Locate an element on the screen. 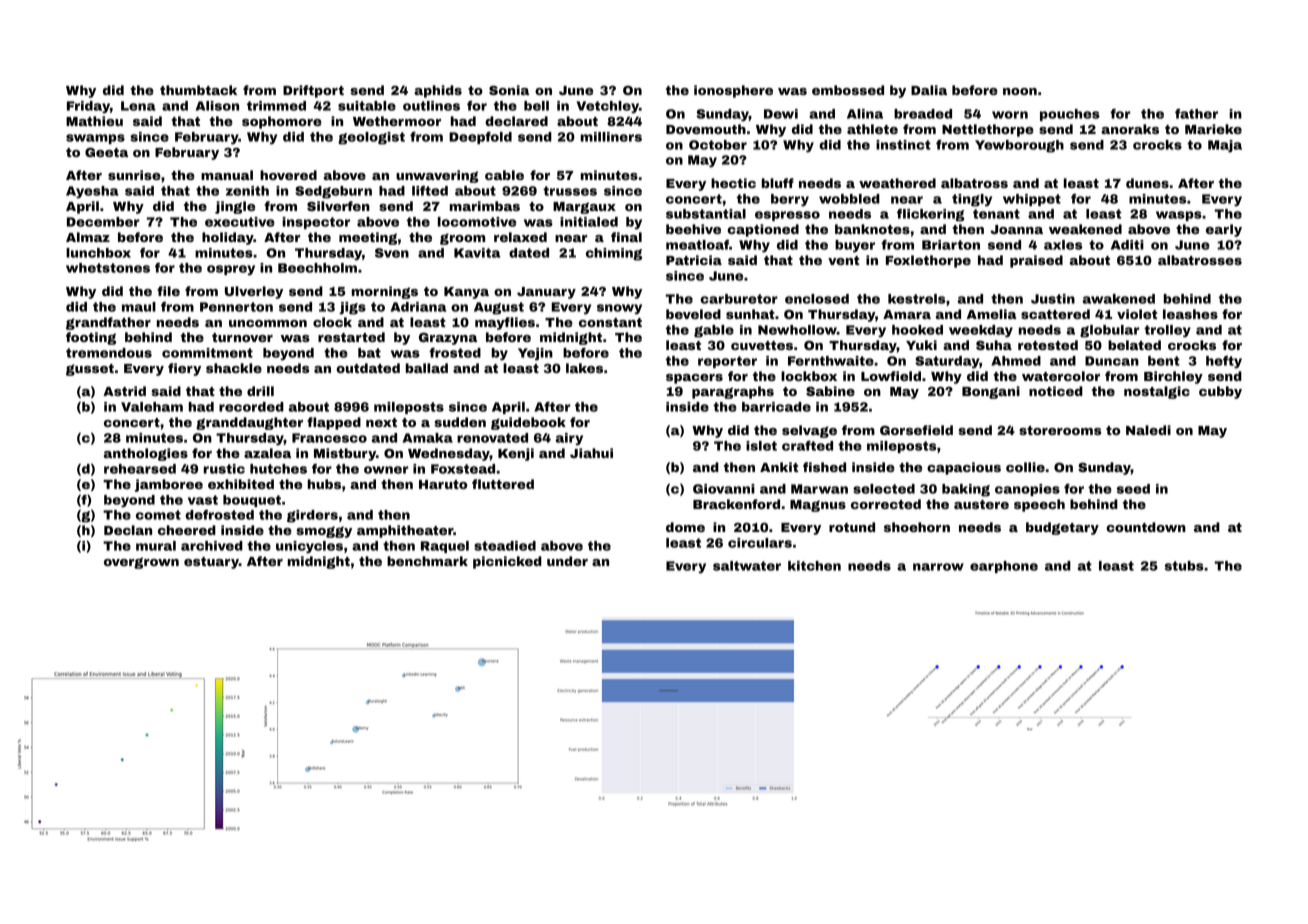 The image size is (1308, 924). Naledi is located at coordinates (1148, 430).
